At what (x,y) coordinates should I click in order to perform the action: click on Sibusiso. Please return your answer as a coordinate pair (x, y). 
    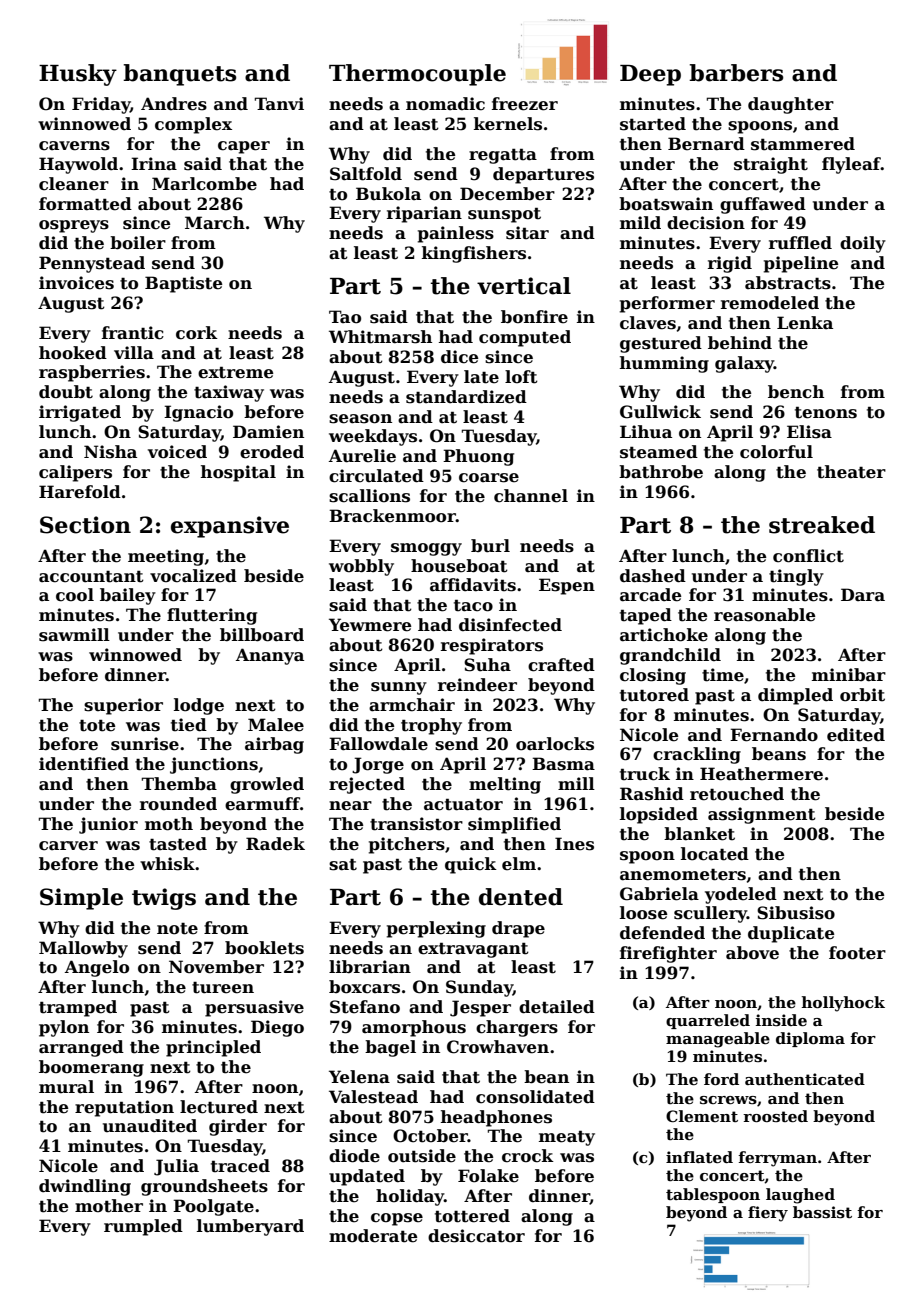
    Looking at the image, I should click on (796, 913).
